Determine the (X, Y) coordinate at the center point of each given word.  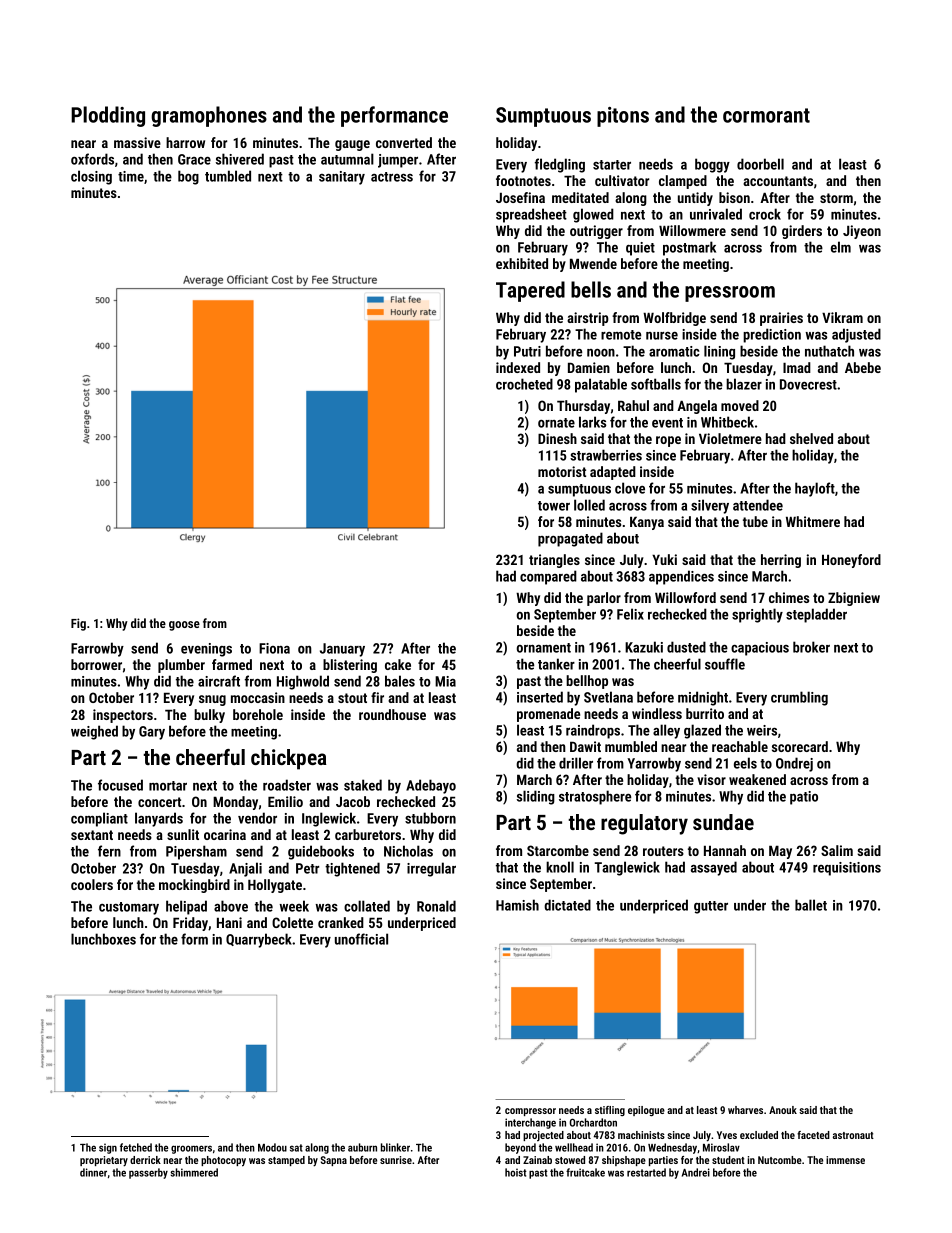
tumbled (228, 176)
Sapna (334, 1161)
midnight (703, 698)
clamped (683, 182)
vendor (257, 818)
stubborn (430, 818)
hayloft (815, 489)
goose (184, 626)
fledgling (560, 165)
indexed (518, 367)
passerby (148, 1173)
